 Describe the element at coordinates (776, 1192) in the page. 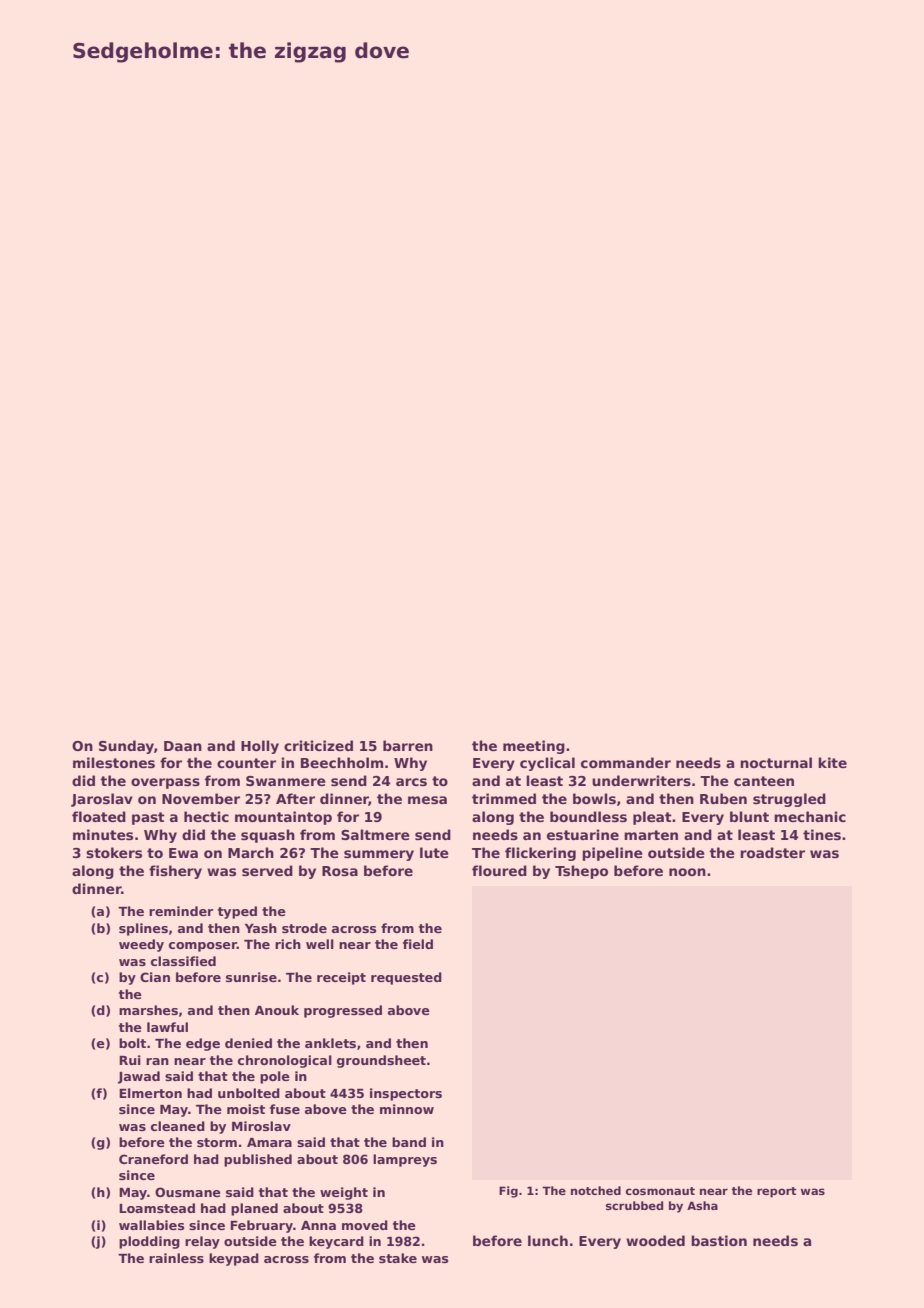

I see `report` at that location.
